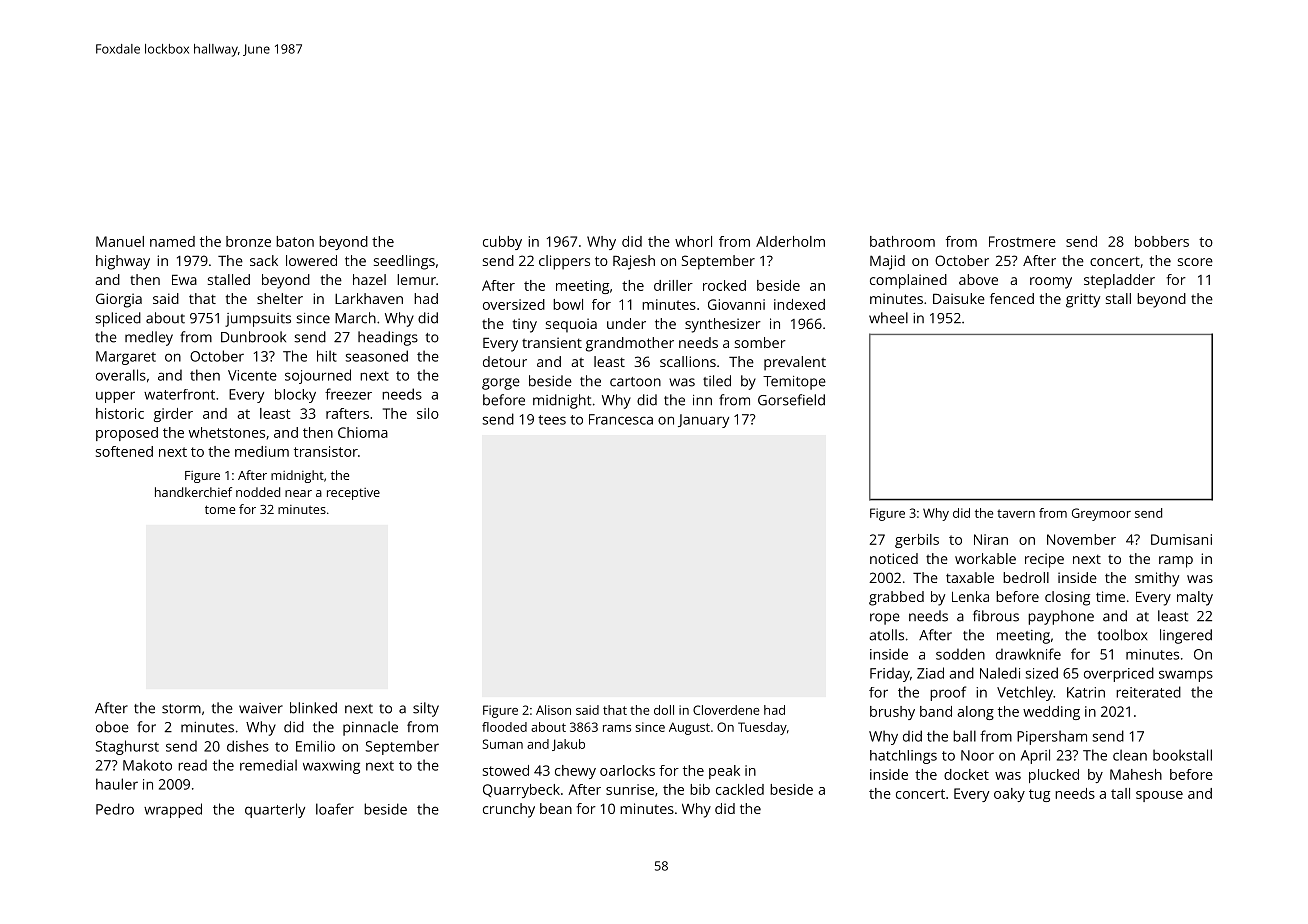  Describe the element at coordinates (173, 810) in the image. I see `wrapped` at that location.
